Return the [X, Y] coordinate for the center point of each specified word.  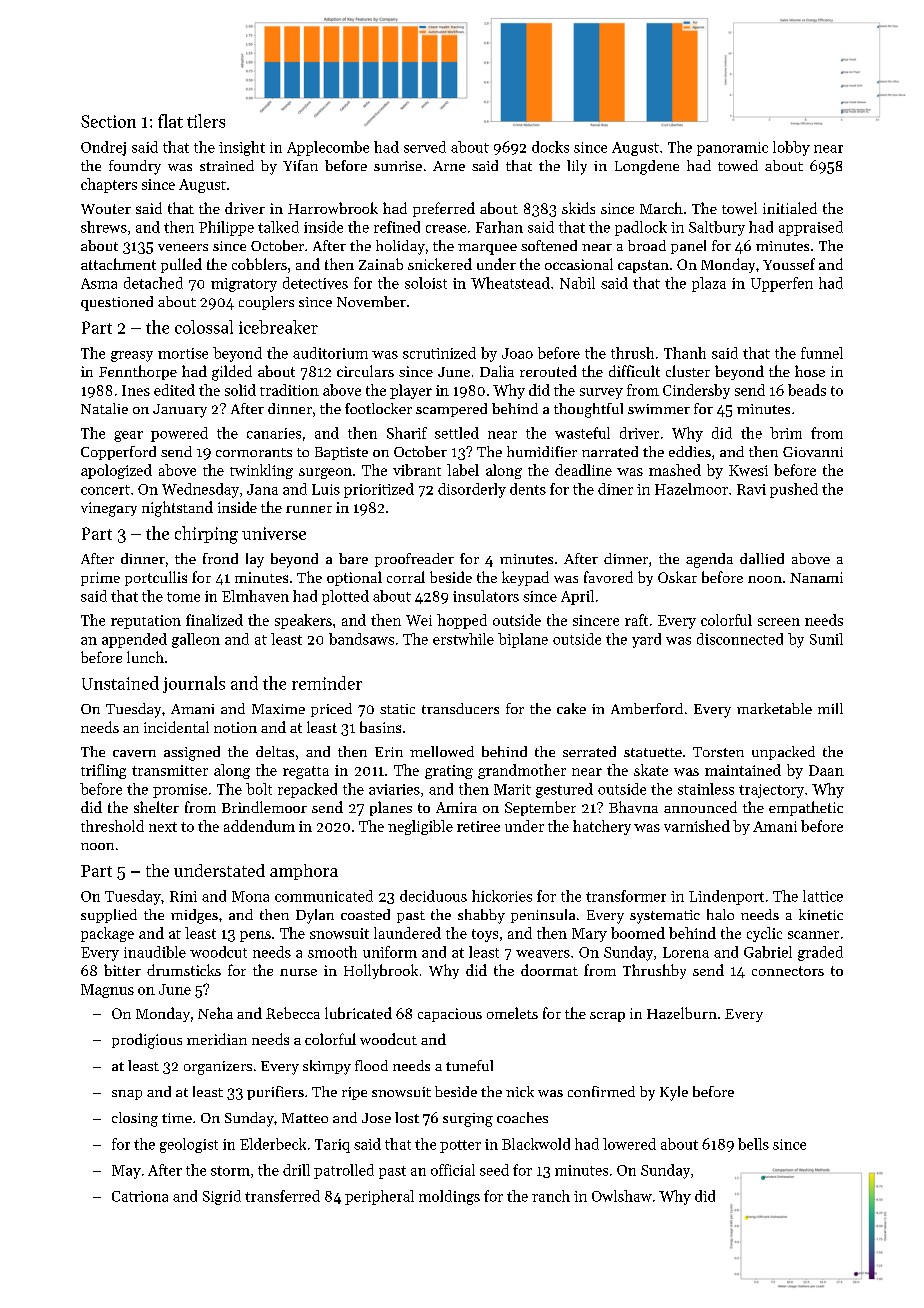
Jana [262, 489]
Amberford [647, 708]
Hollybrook [381, 971]
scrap [607, 1017]
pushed [794, 490]
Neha [215, 1013]
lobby [791, 148]
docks [550, 147]
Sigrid [222, 1197]
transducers [460, 708]
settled [457, 433]
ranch [551, 1196]
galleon [196, 640]
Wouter [106, 209]
